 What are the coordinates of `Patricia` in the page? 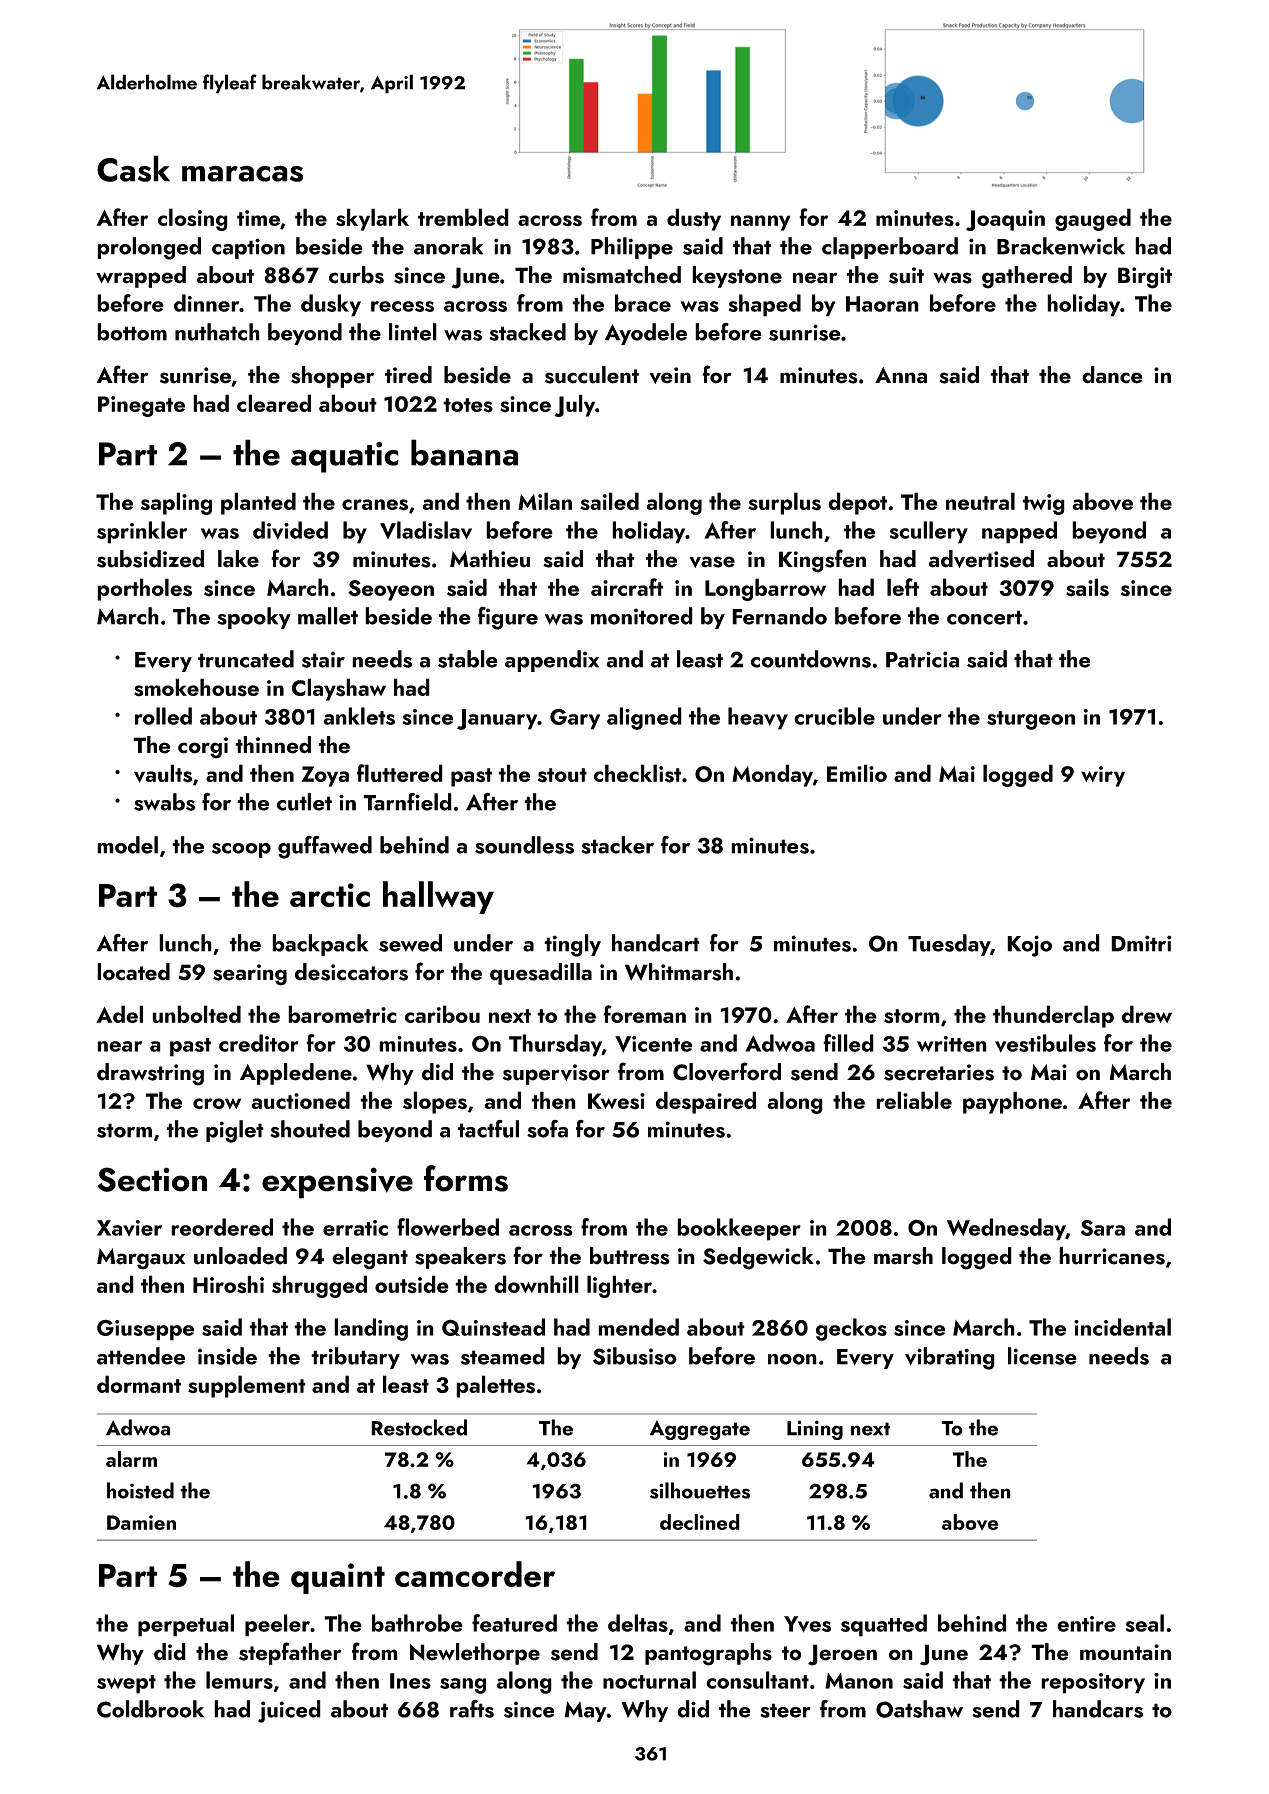 It's located at (922, 659).
